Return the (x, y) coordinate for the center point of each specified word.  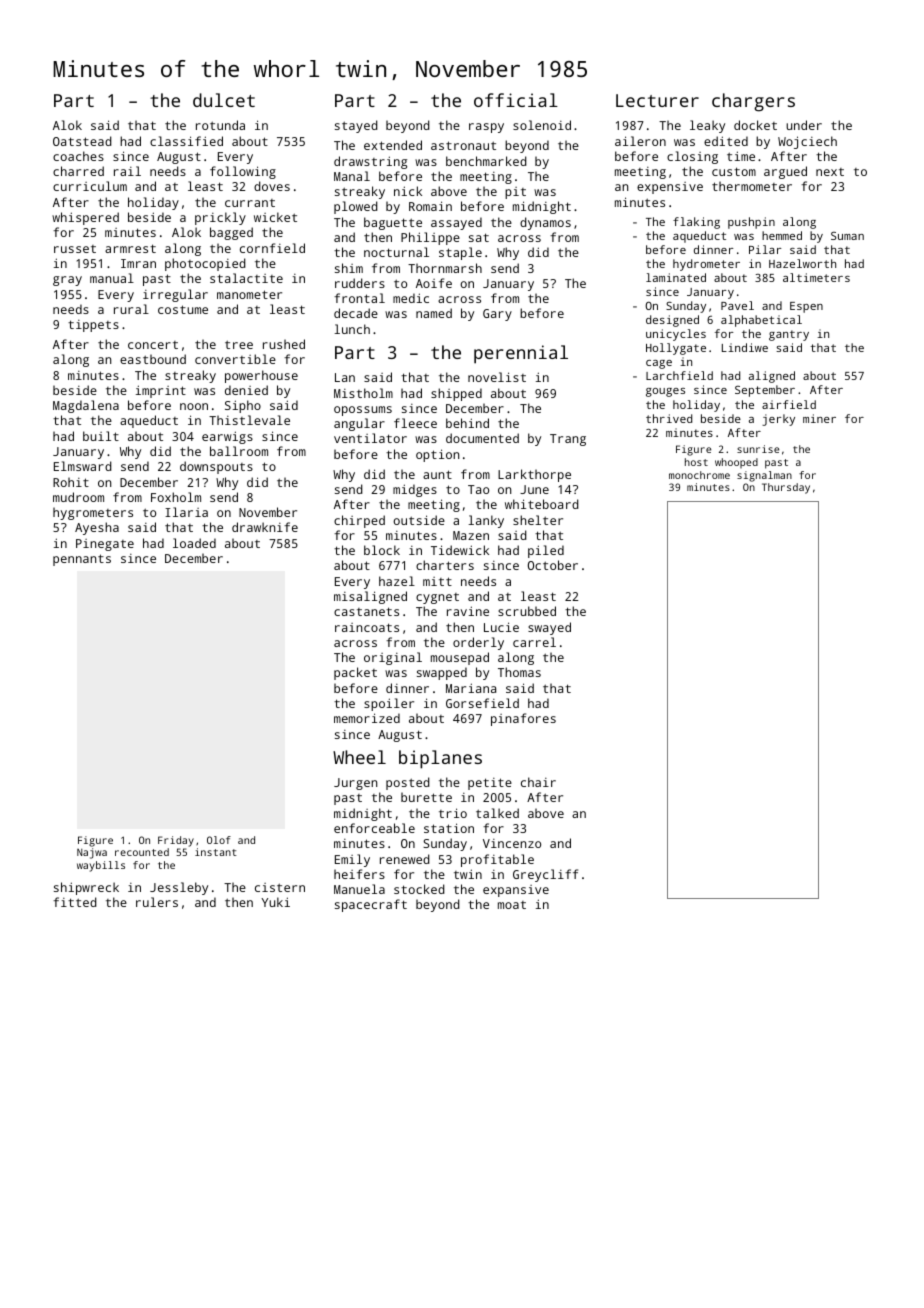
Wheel (359, 757)
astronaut (463, 145)
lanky (486, 521)
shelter (538, 520)
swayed (549, 628)
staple (460, 253)
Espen (806, 307)
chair (538, 782)
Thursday (786, 488)
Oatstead (82, 141)
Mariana (471, 688)
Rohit (71, 482)
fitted (75, 902)
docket (755, 125)
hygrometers (93, 513)
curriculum (90, 186)
